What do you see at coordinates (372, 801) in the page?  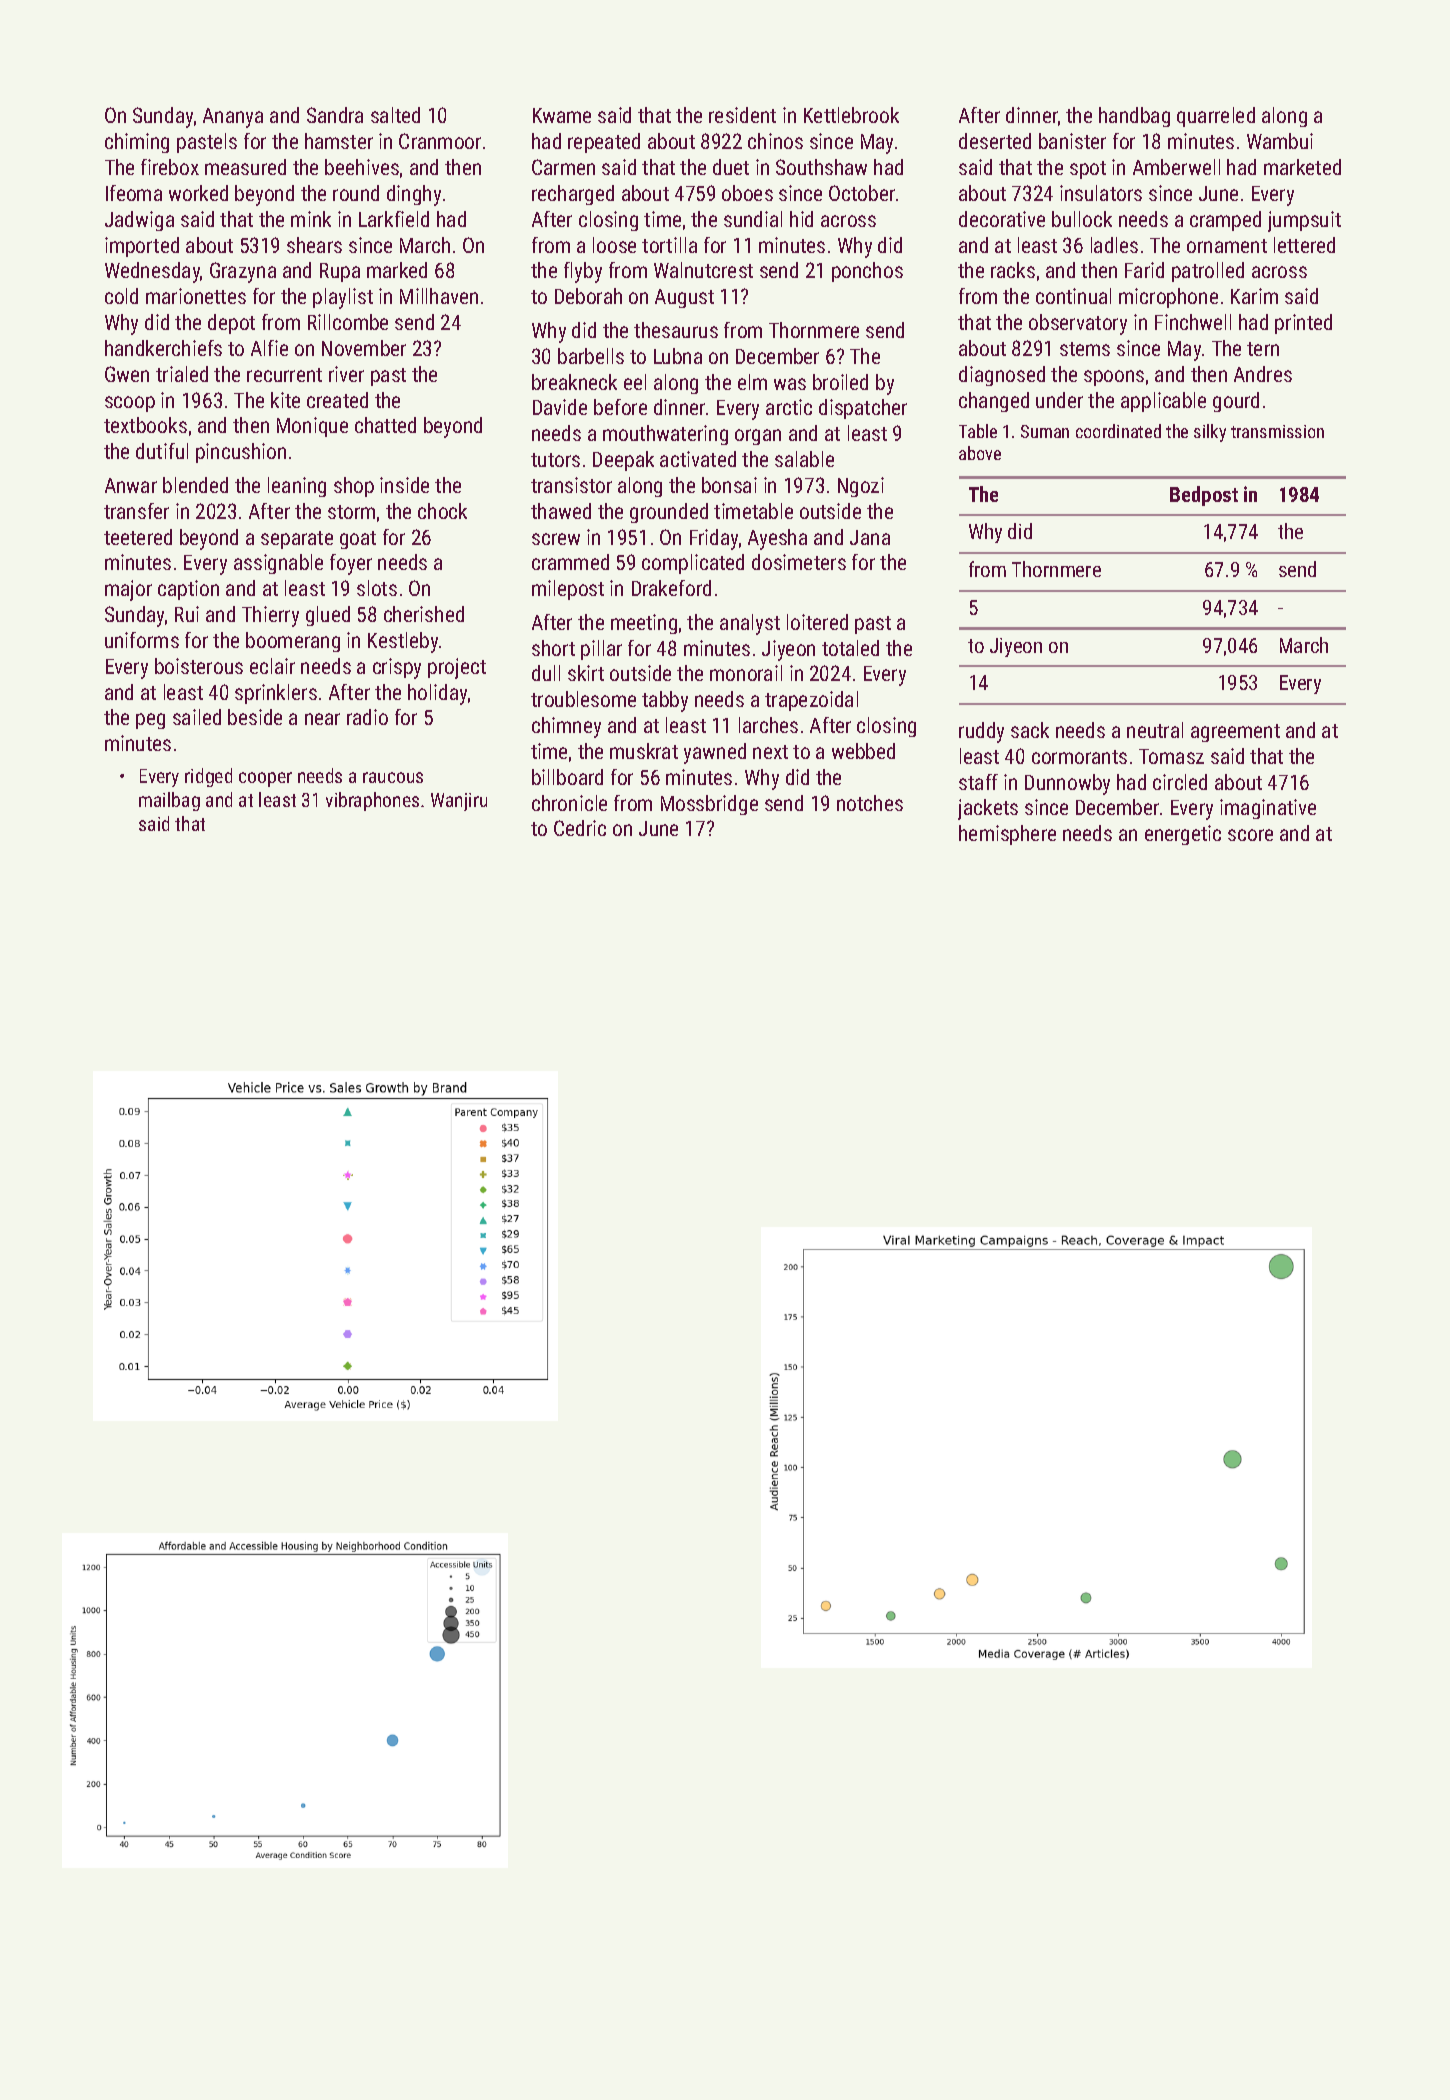 I see `vibraphones` at bounding box center [372, 801].
